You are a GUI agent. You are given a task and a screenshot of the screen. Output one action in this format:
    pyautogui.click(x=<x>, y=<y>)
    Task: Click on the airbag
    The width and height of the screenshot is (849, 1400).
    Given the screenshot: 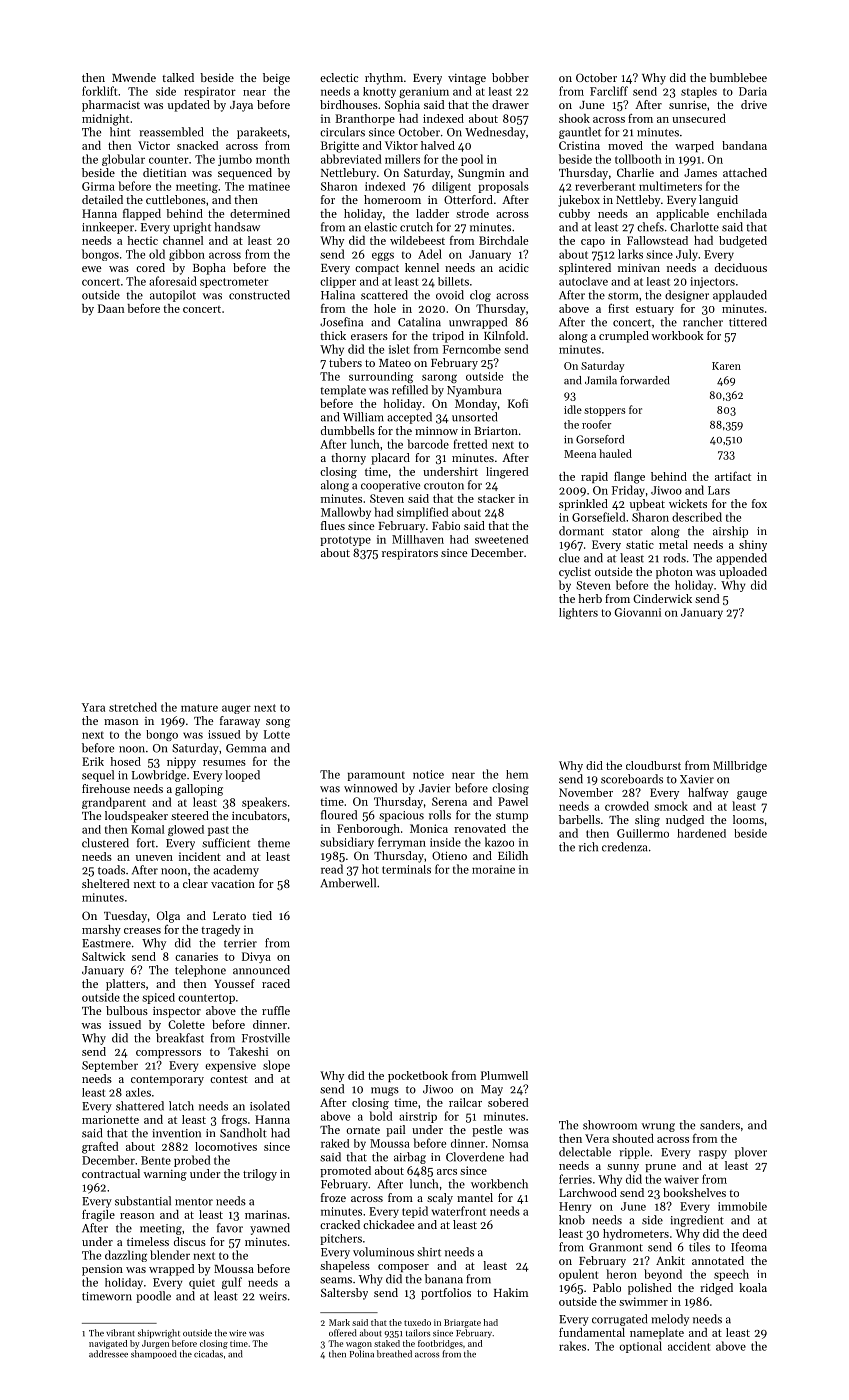 What is the action you would take?
    pyautogui.click(x=410, y=1158)
